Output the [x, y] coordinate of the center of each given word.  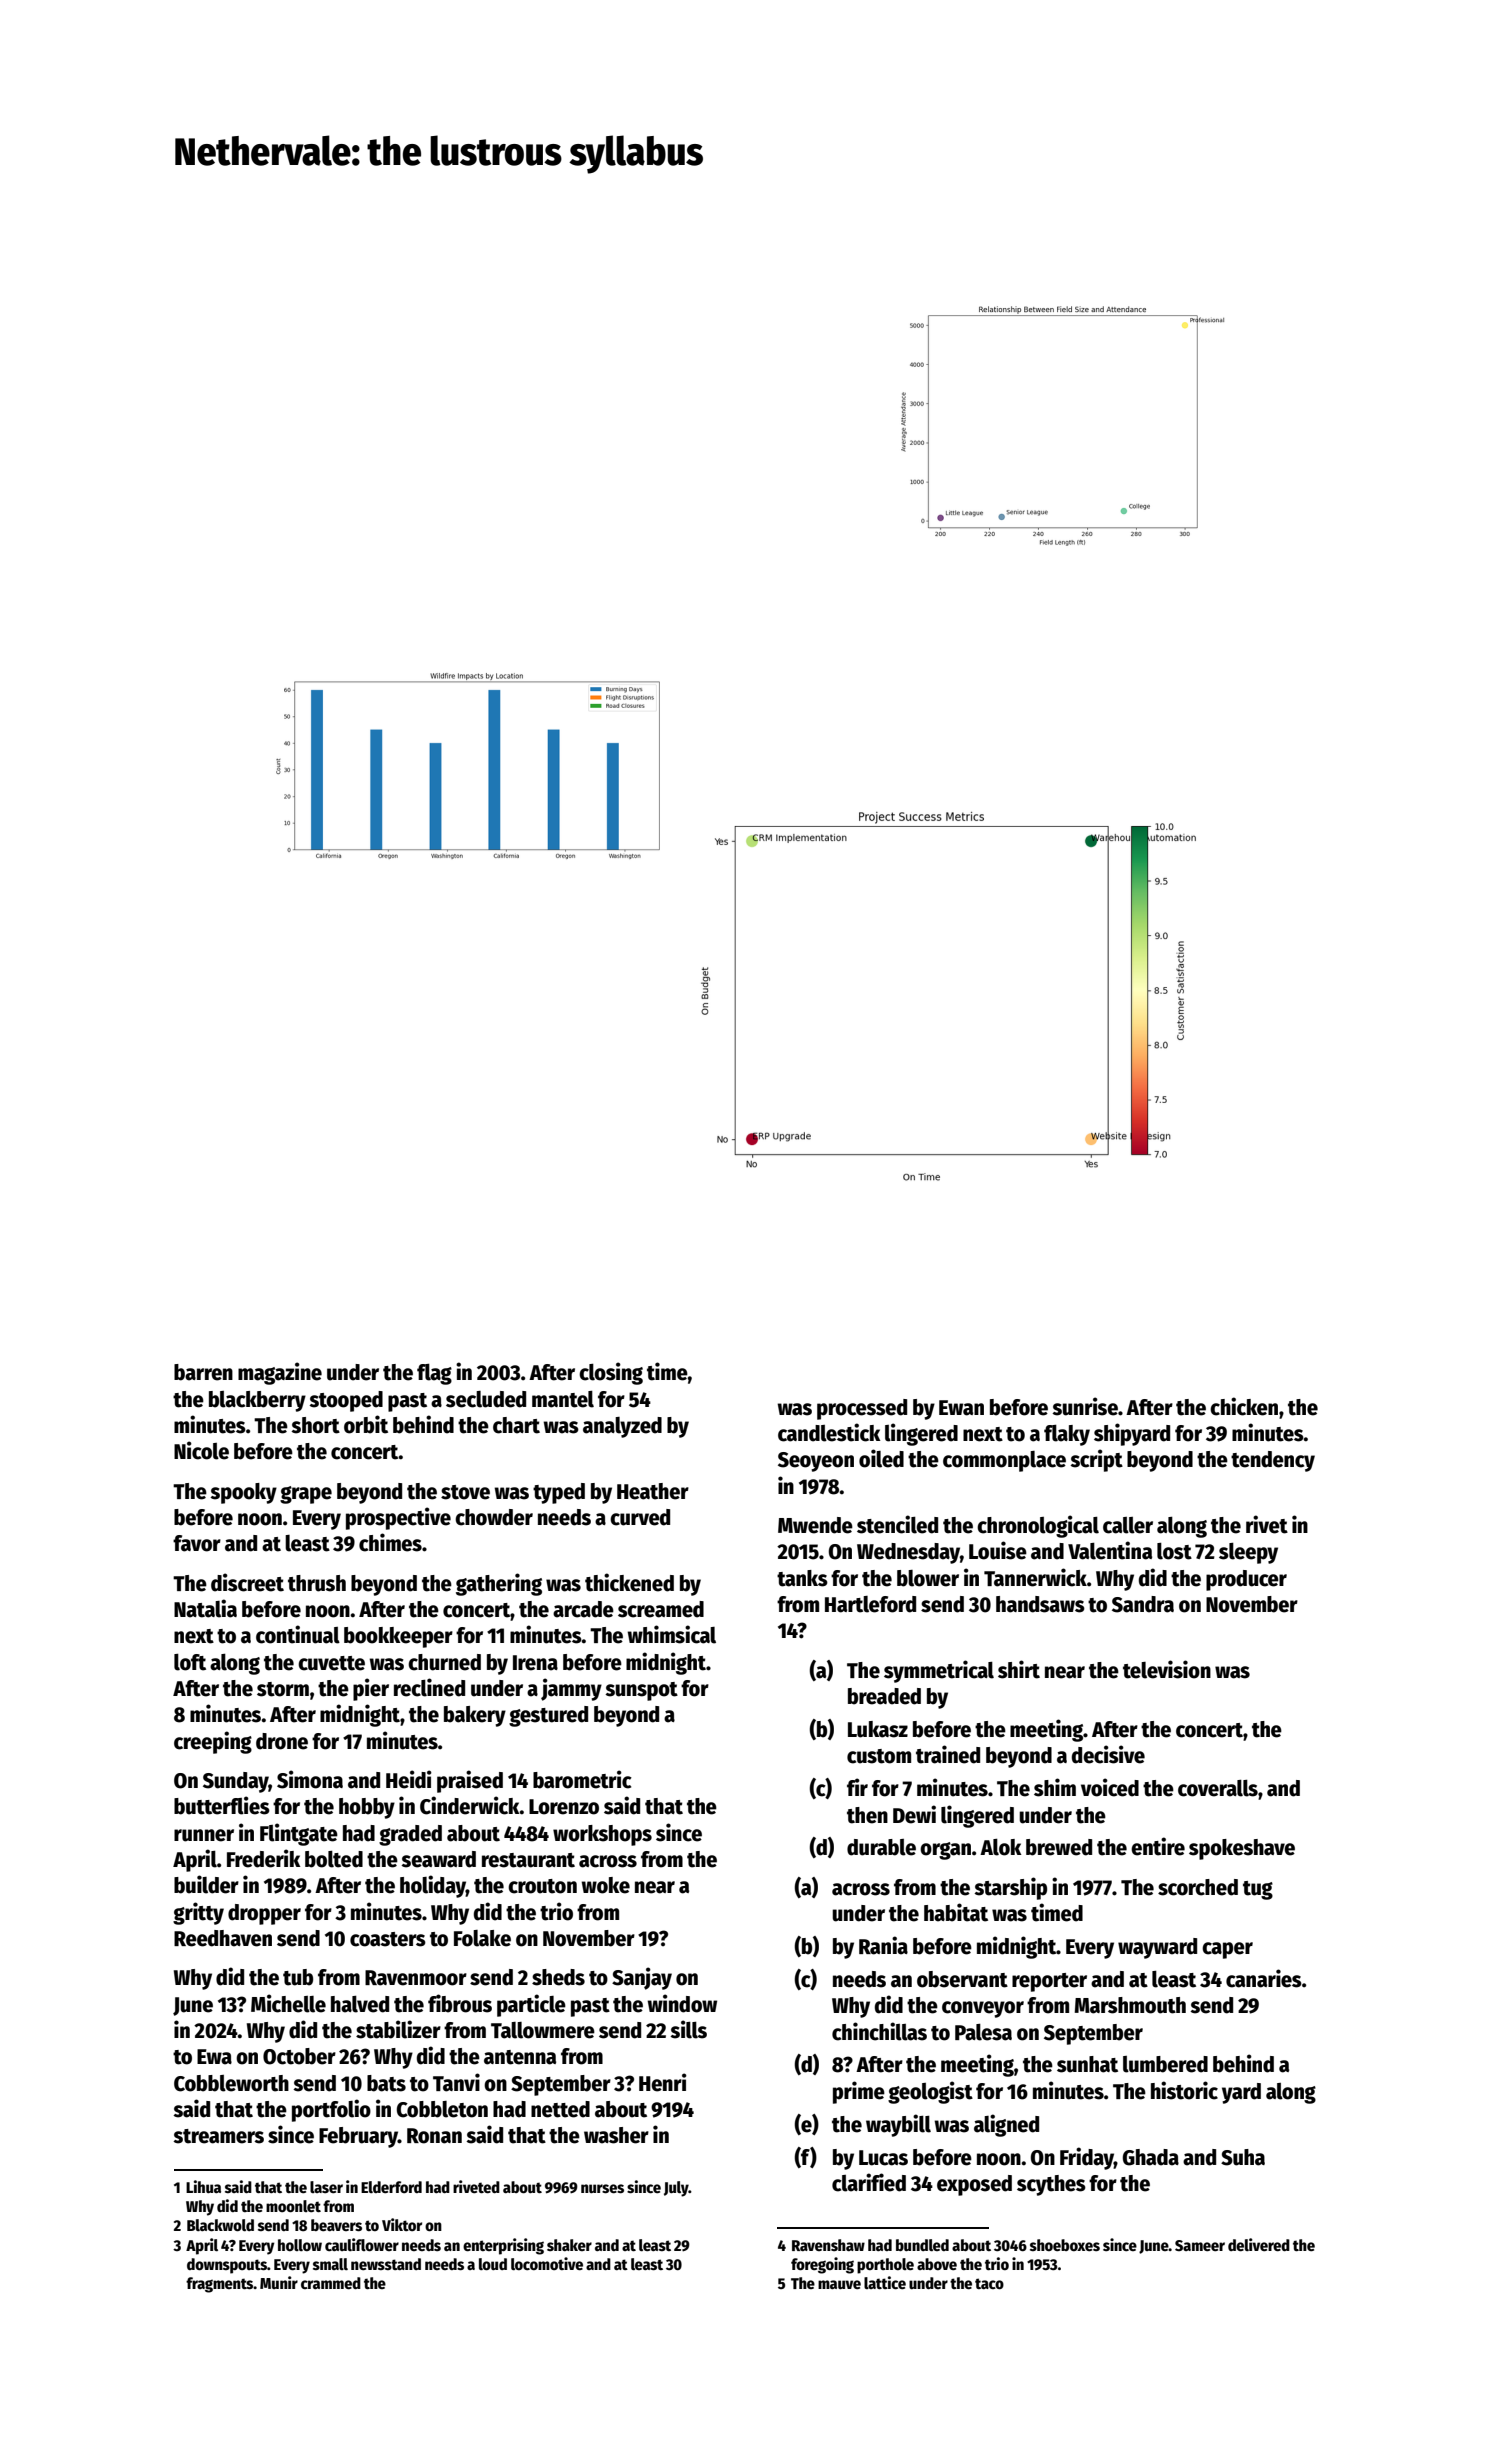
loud [493, 2264]
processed [862, 1409]
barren [203, 1372]
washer [616, 2135]
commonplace [1004, 1461]
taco [989, 2284]
